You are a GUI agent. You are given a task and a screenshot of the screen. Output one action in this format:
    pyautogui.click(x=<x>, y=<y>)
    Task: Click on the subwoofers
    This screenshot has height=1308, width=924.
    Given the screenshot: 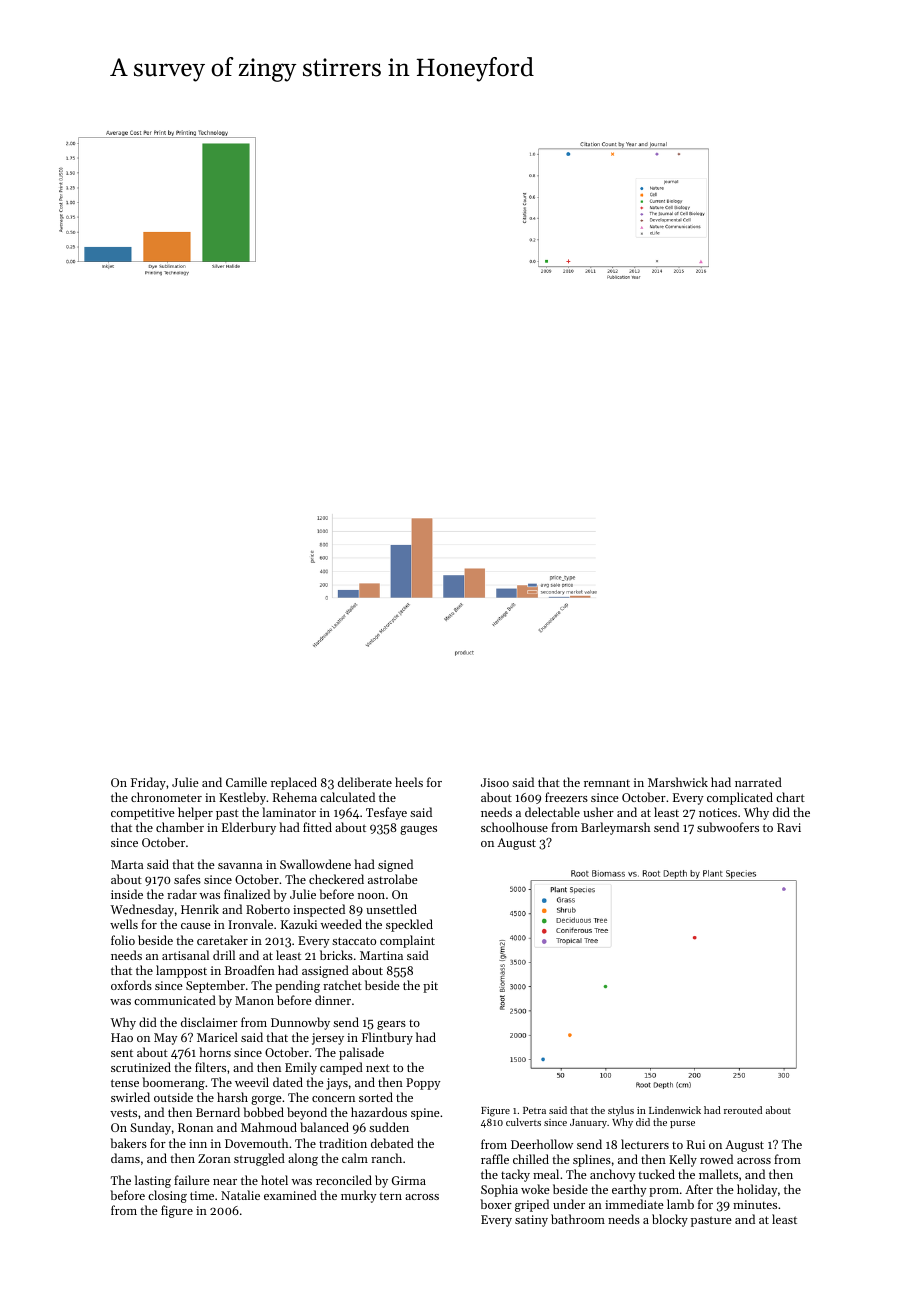 What is the action you would take?
    pyautogui.click(x=728, y=827)
